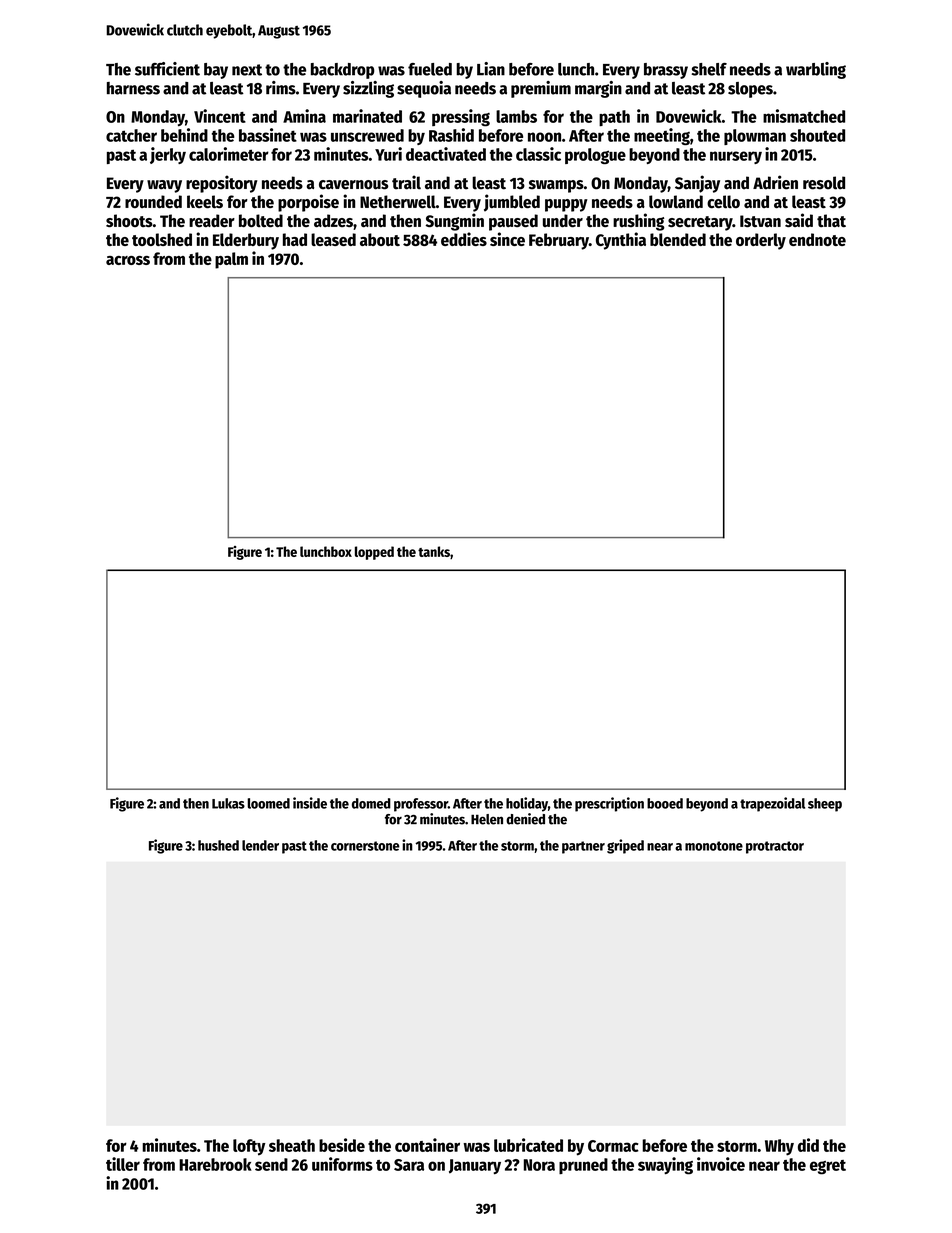  I want to click on trapezoidal, so click(772, 804).
